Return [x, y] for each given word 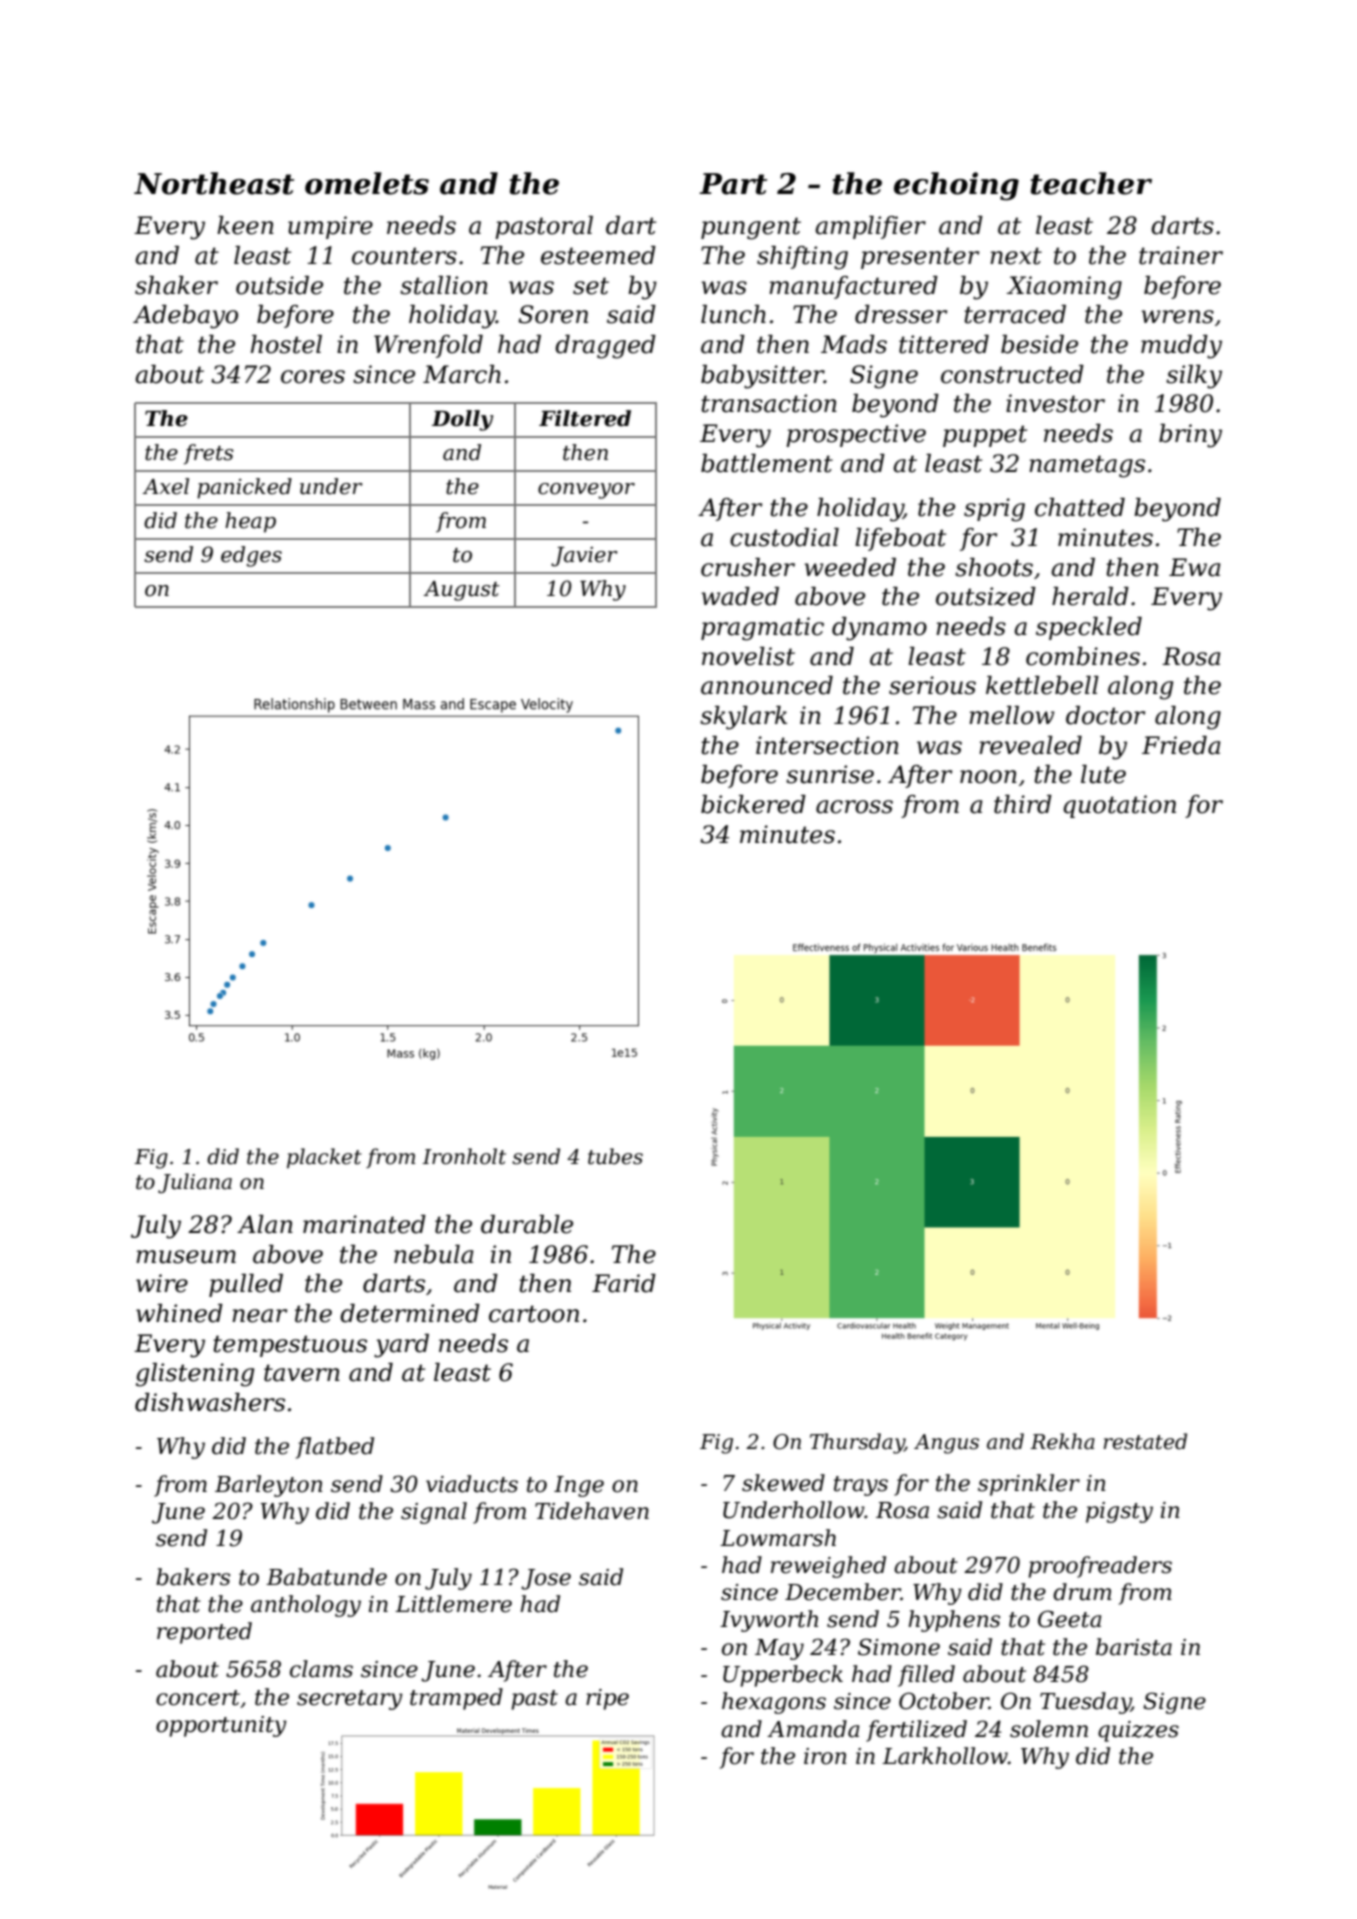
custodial [784, 537]
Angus [946, 1444]
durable [527, 1224]
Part [733, 184]
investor [1055, 403]
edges [251, 556]
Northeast [214, 183]
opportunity [221, 1726]
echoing [956, 186]
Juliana [195, 1183]
